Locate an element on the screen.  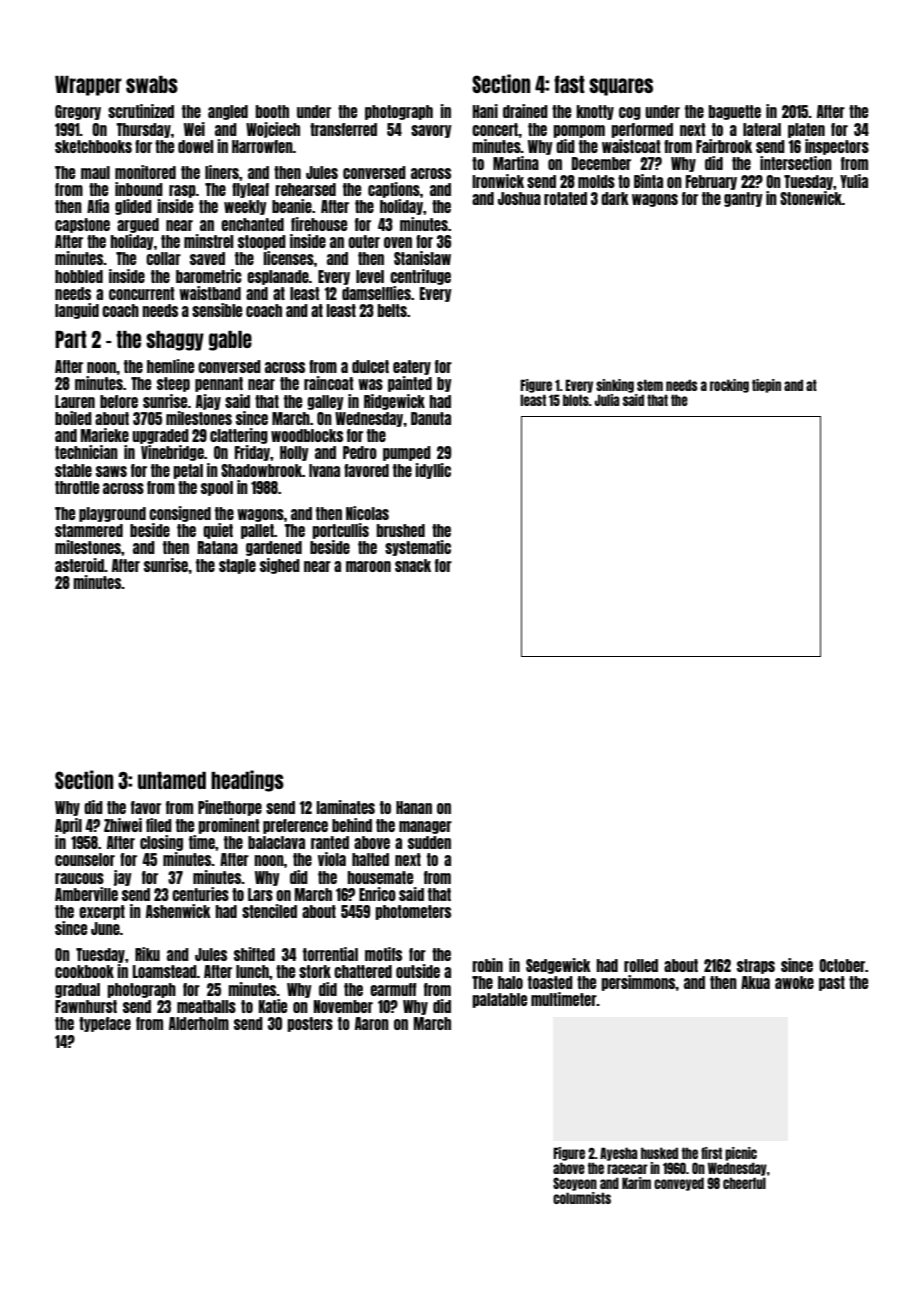
past is located at coordinates (832, 983).
